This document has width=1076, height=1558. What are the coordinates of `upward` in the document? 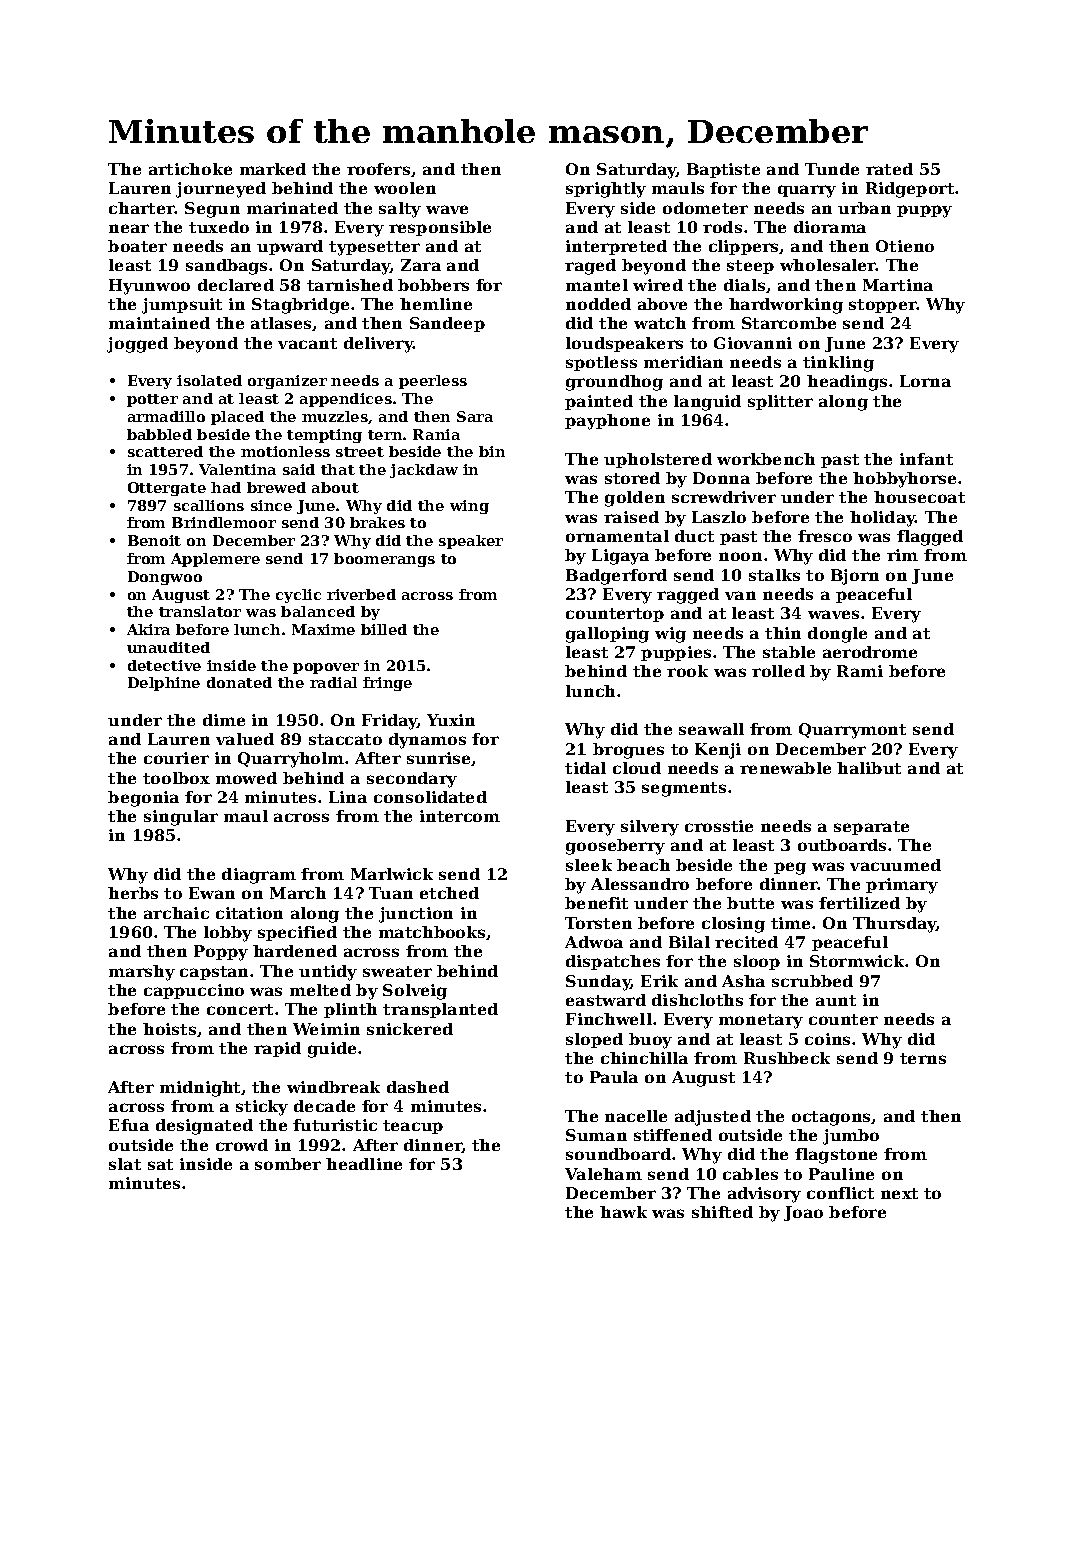 It's located at (290, 247).
